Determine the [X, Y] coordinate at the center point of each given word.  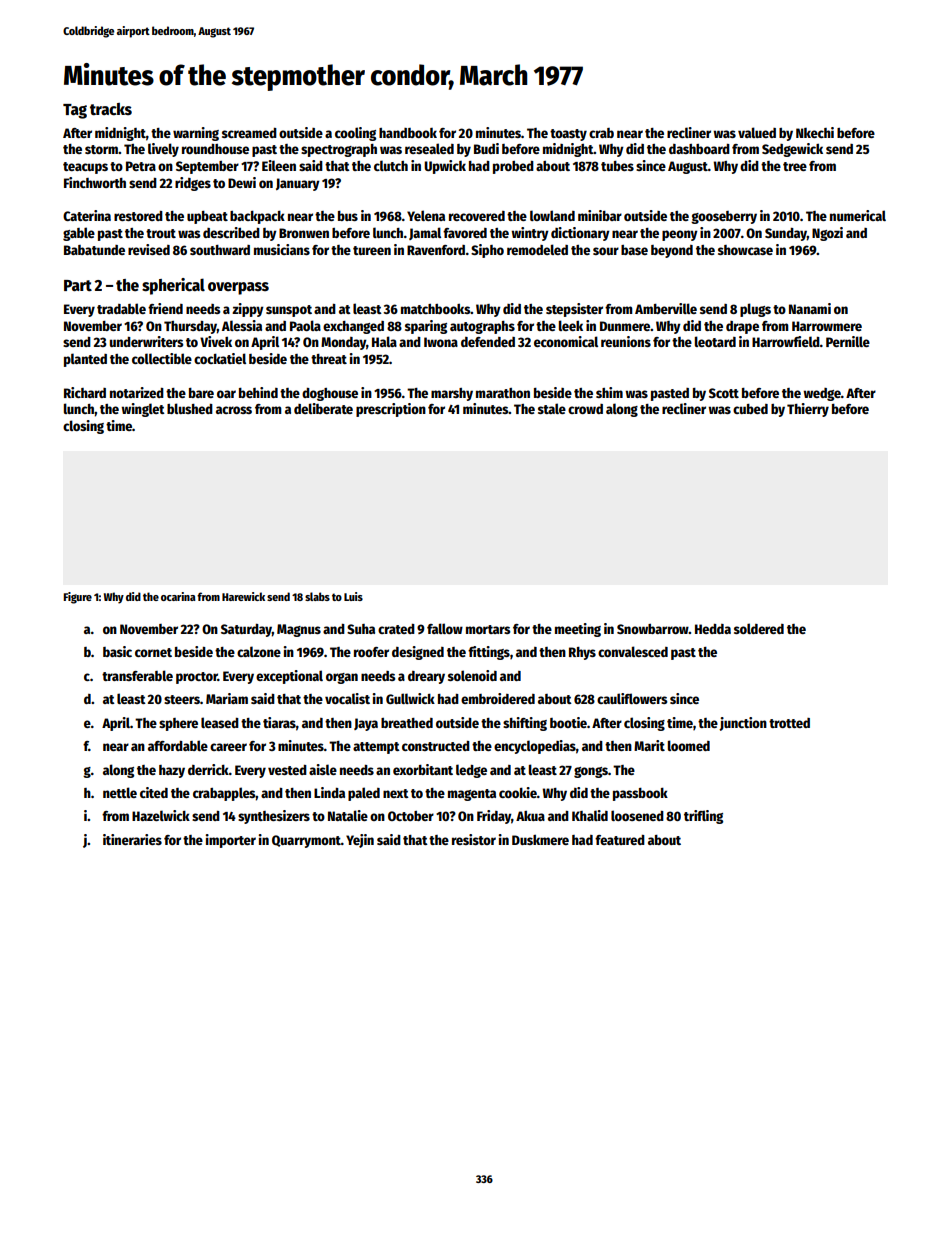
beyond [672, 251]
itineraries [132, 839]
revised [149, 249]
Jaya [366, 724]
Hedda [713, 629]
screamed [249, 133]
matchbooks [435, 309]
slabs [317, 596]
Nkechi [815, 132]
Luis [353, 596]
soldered [759, 628]
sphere [178, 724]
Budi [486, 148]
